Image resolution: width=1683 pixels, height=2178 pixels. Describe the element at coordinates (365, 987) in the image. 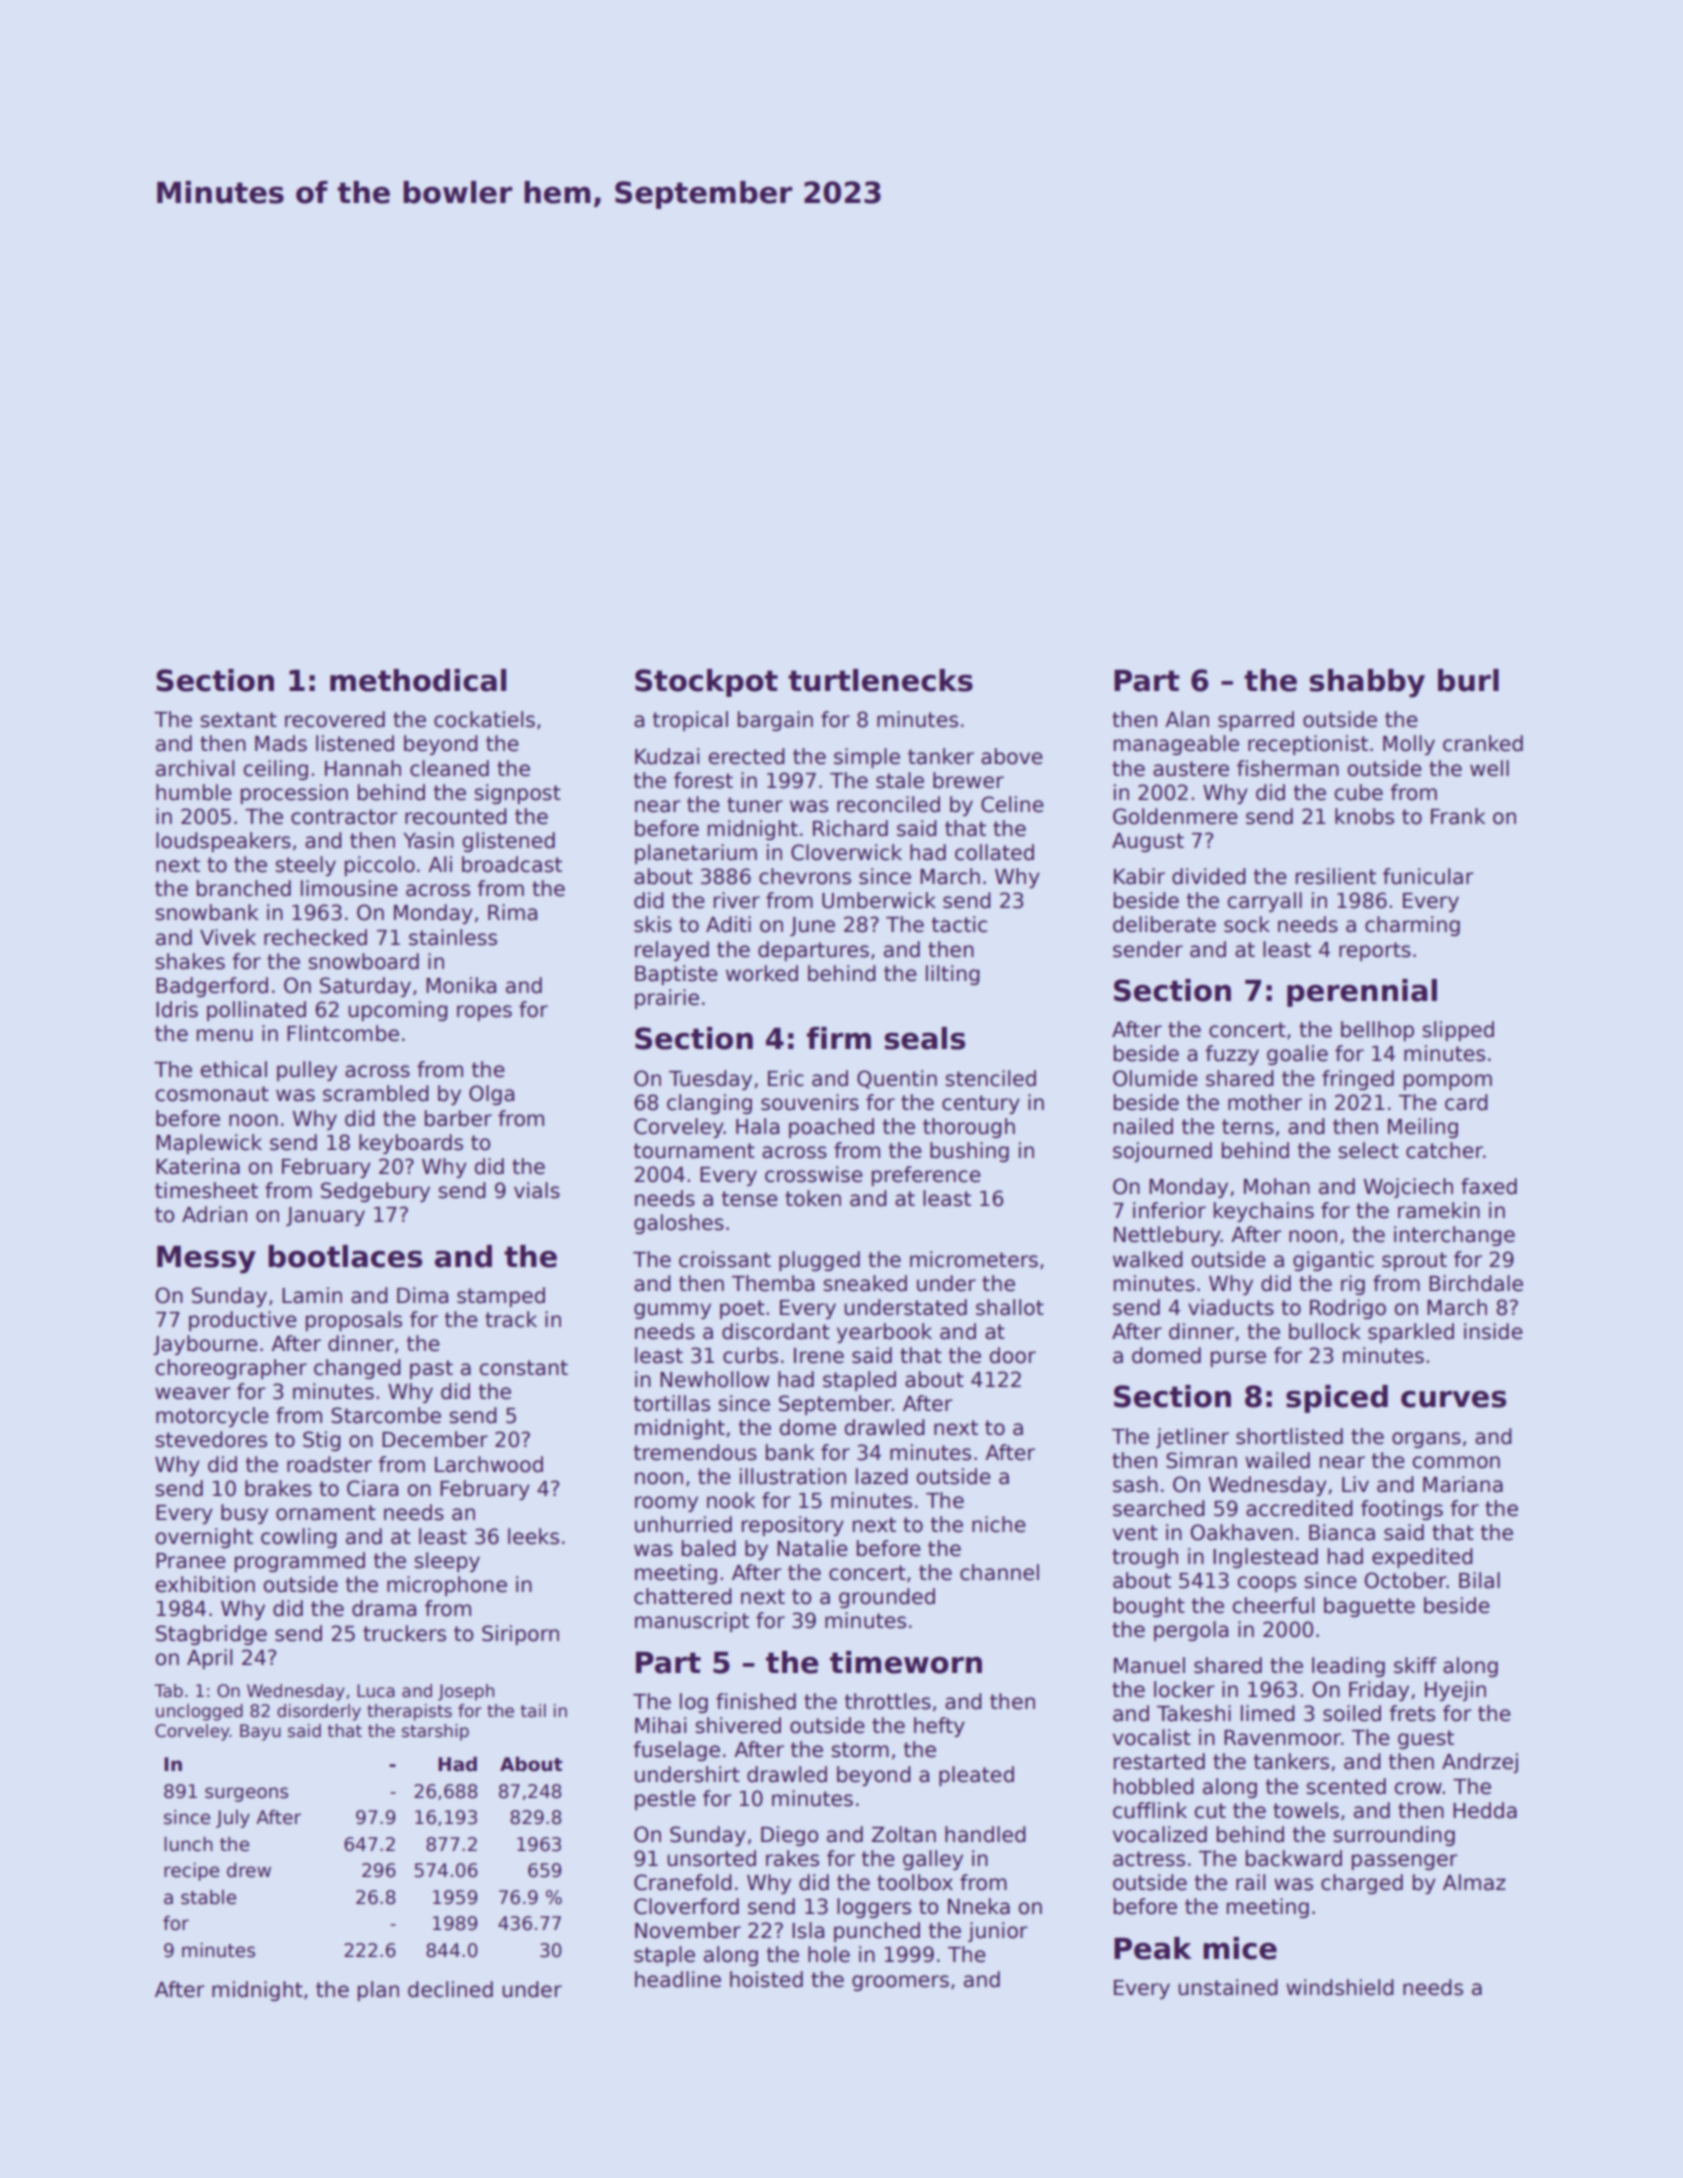

I see `Saturday` at that location.
